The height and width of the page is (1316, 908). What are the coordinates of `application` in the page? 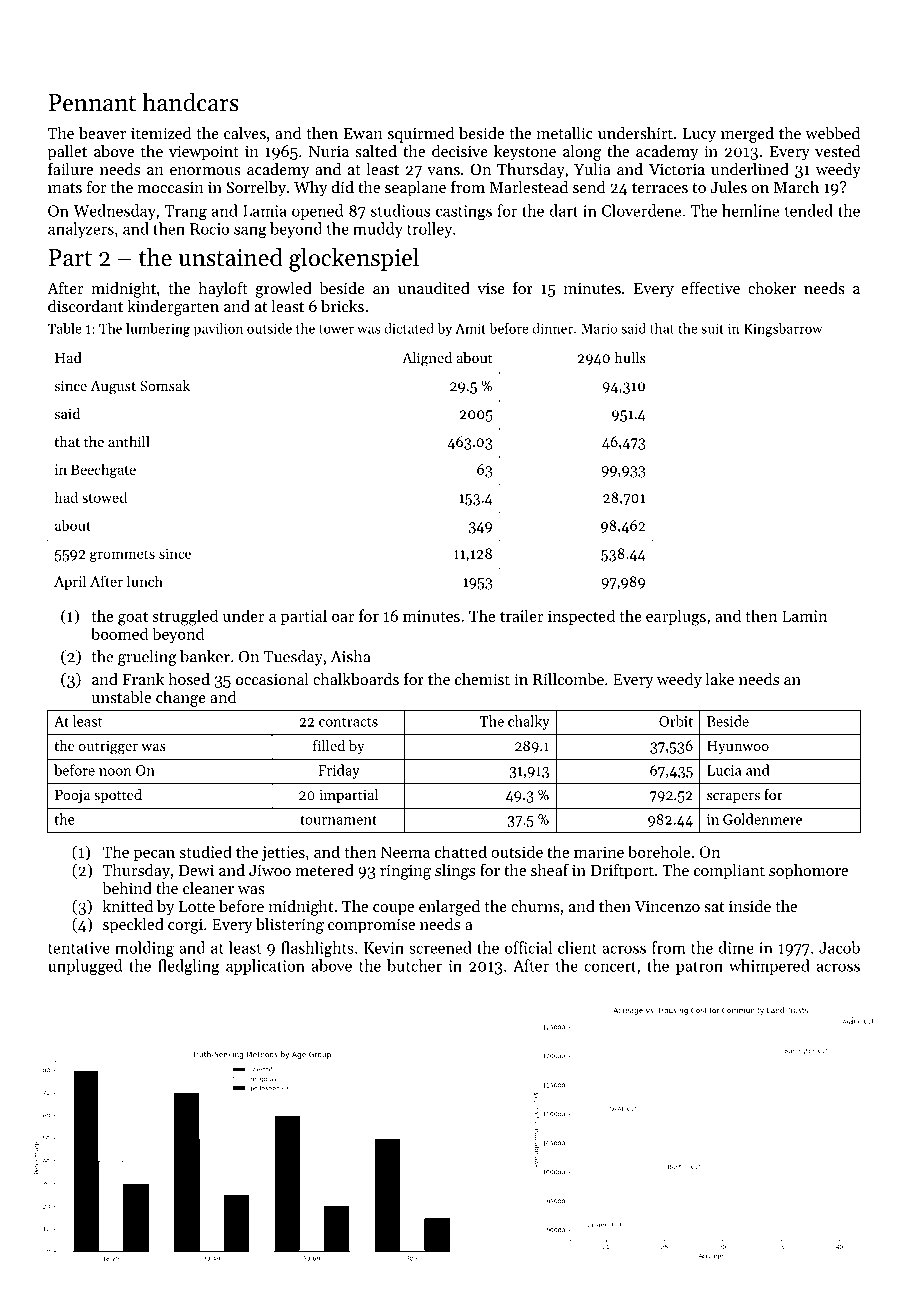 It's located at (265, 967).
